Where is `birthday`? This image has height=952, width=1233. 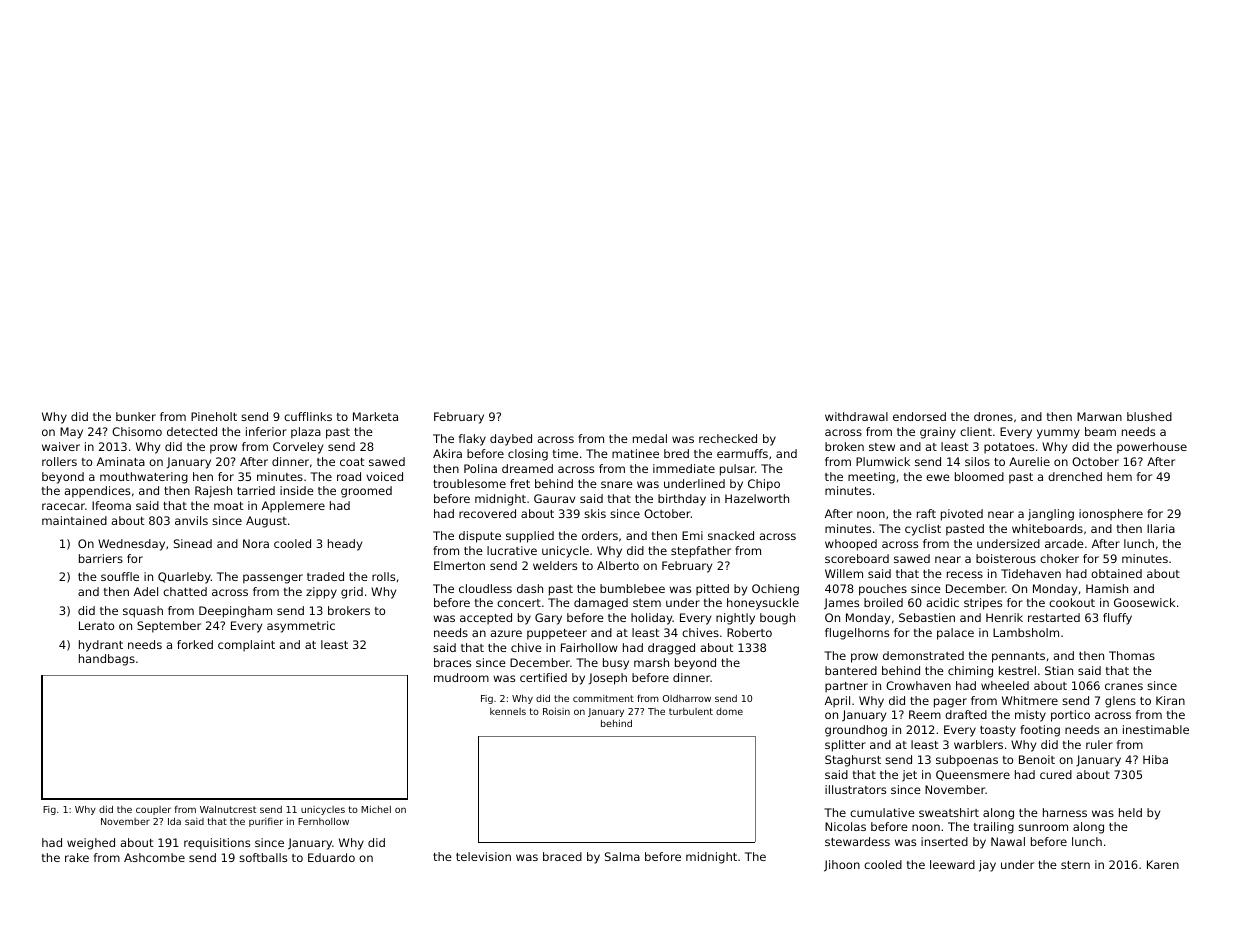 birthday is located at coordinates (682, 500).
